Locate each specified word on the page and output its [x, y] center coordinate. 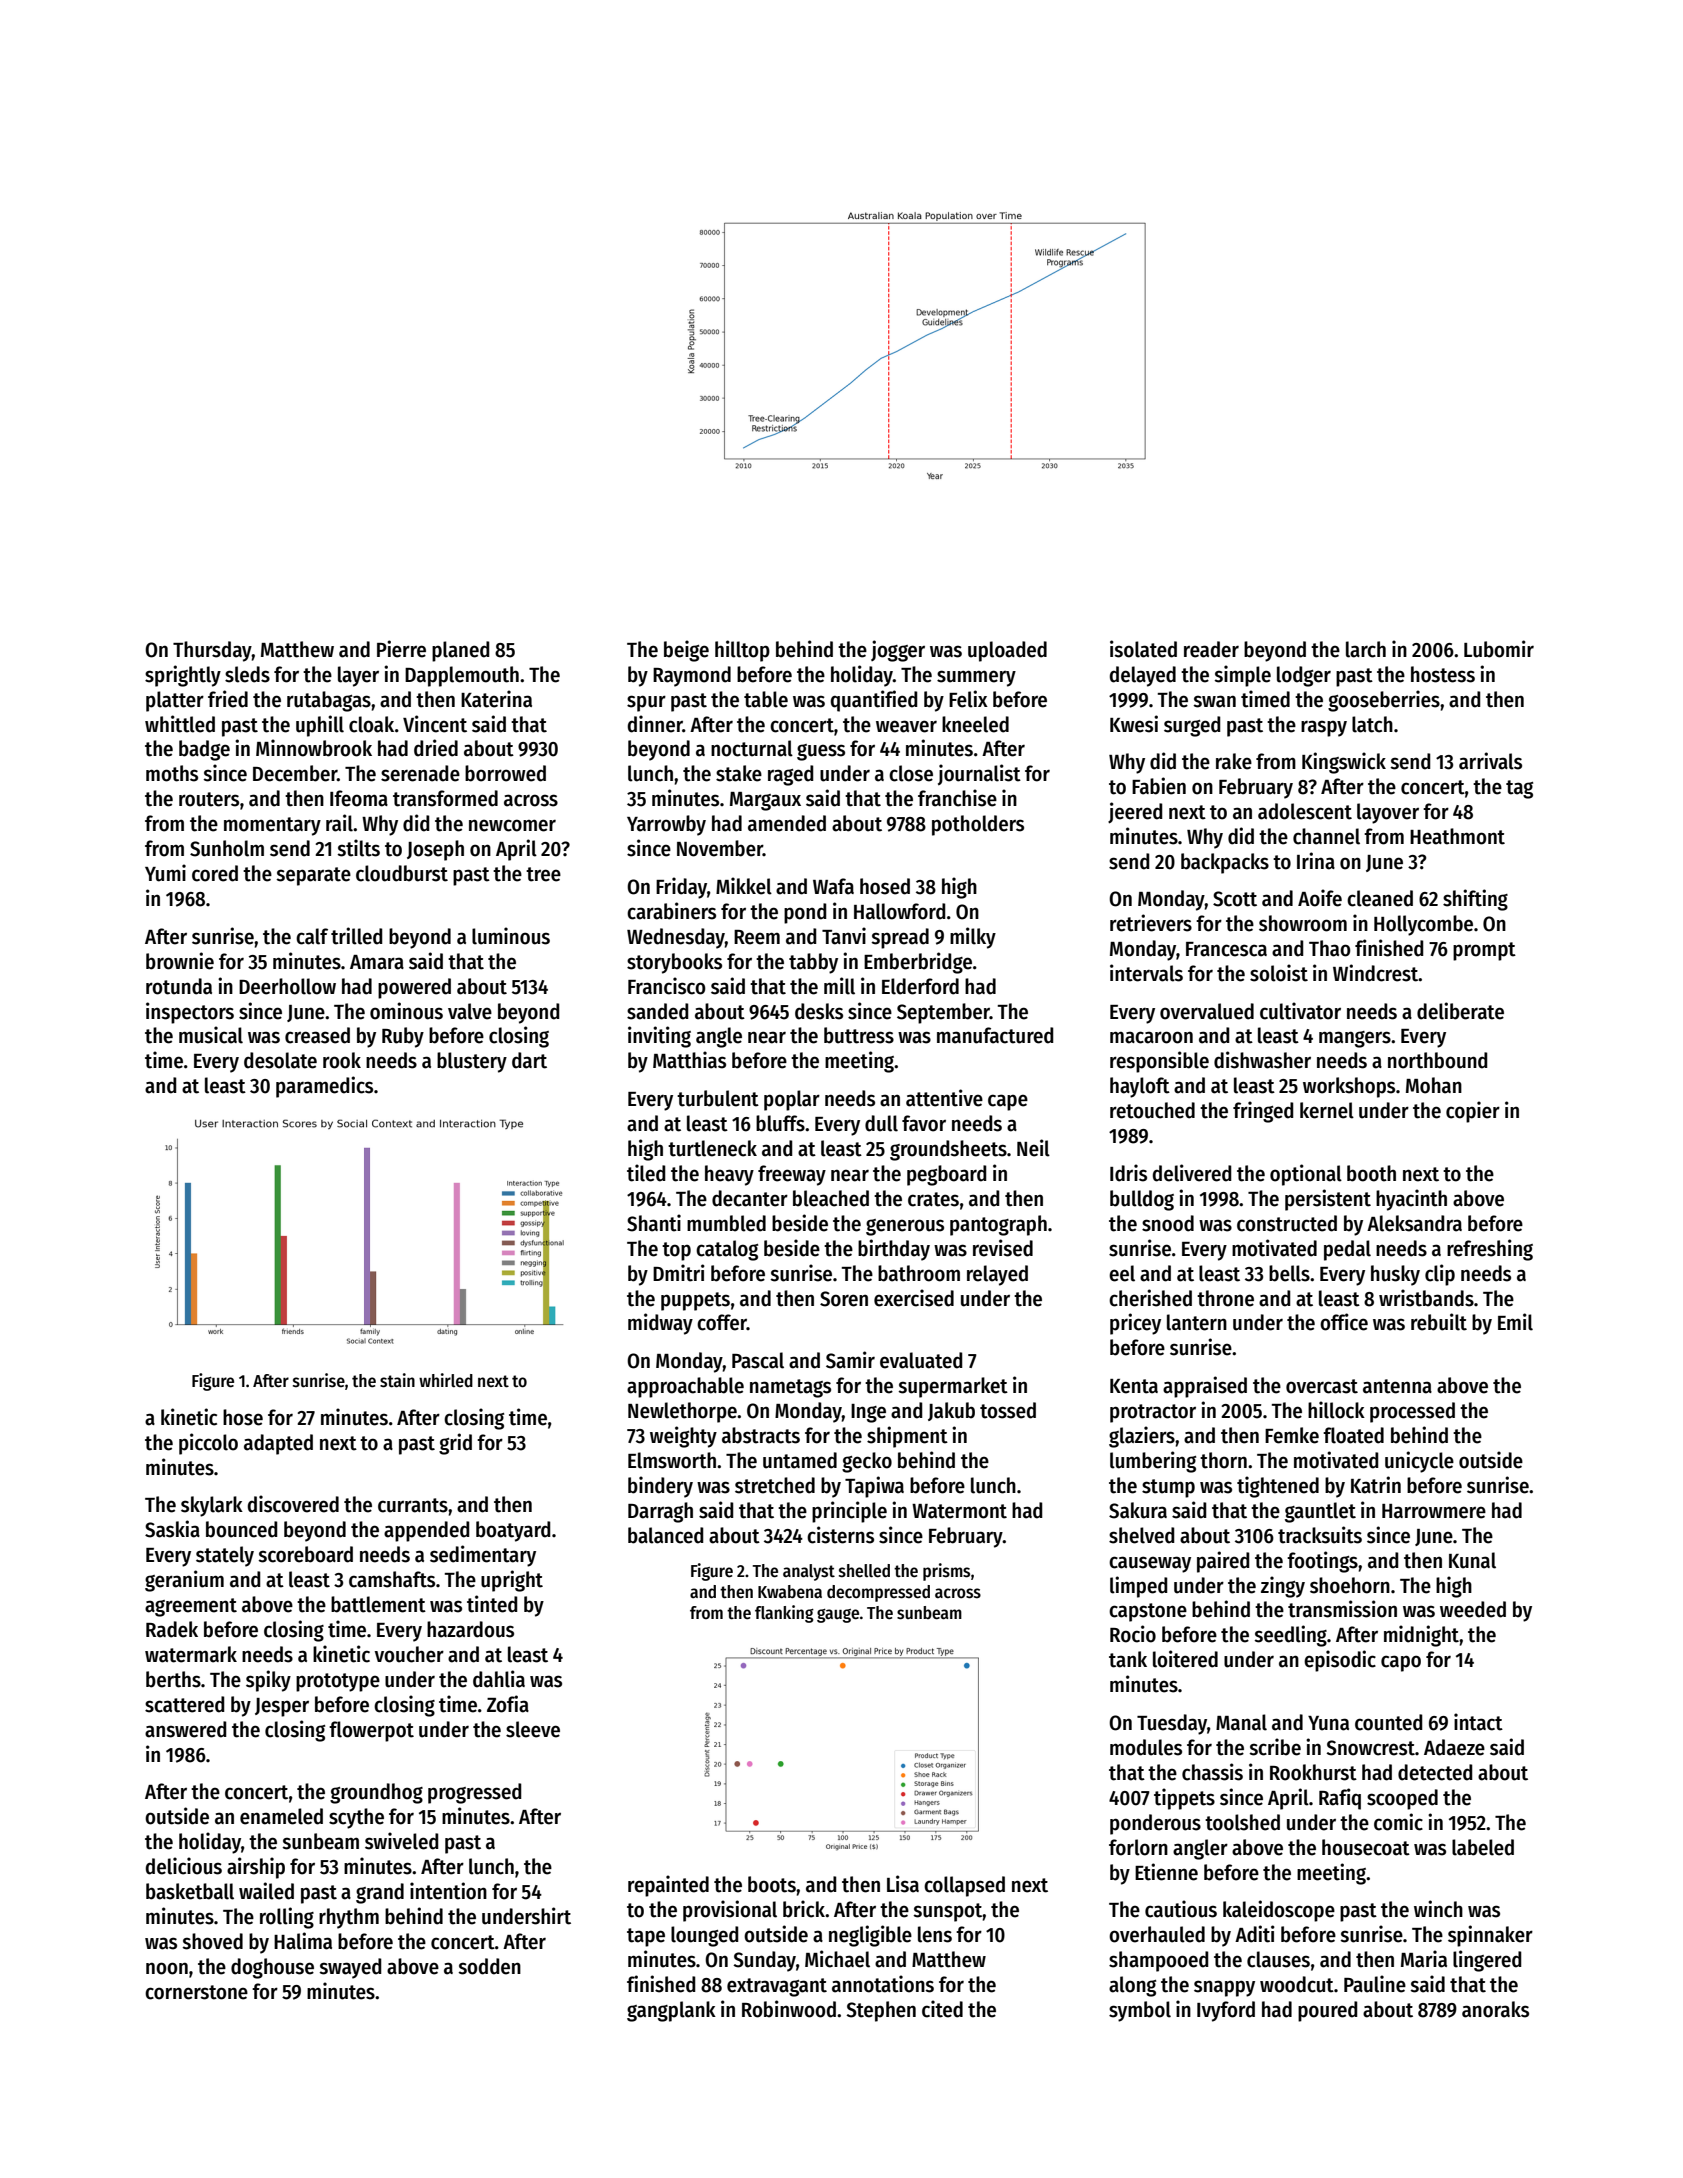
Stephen [881, 2011]
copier [1473, 1112]
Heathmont [1457, 836]
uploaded [1007, 651]
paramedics [324, 1087]
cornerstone [196, 1992]
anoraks [1495, 2009]
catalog [727, 1250]
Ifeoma [359, 798]
